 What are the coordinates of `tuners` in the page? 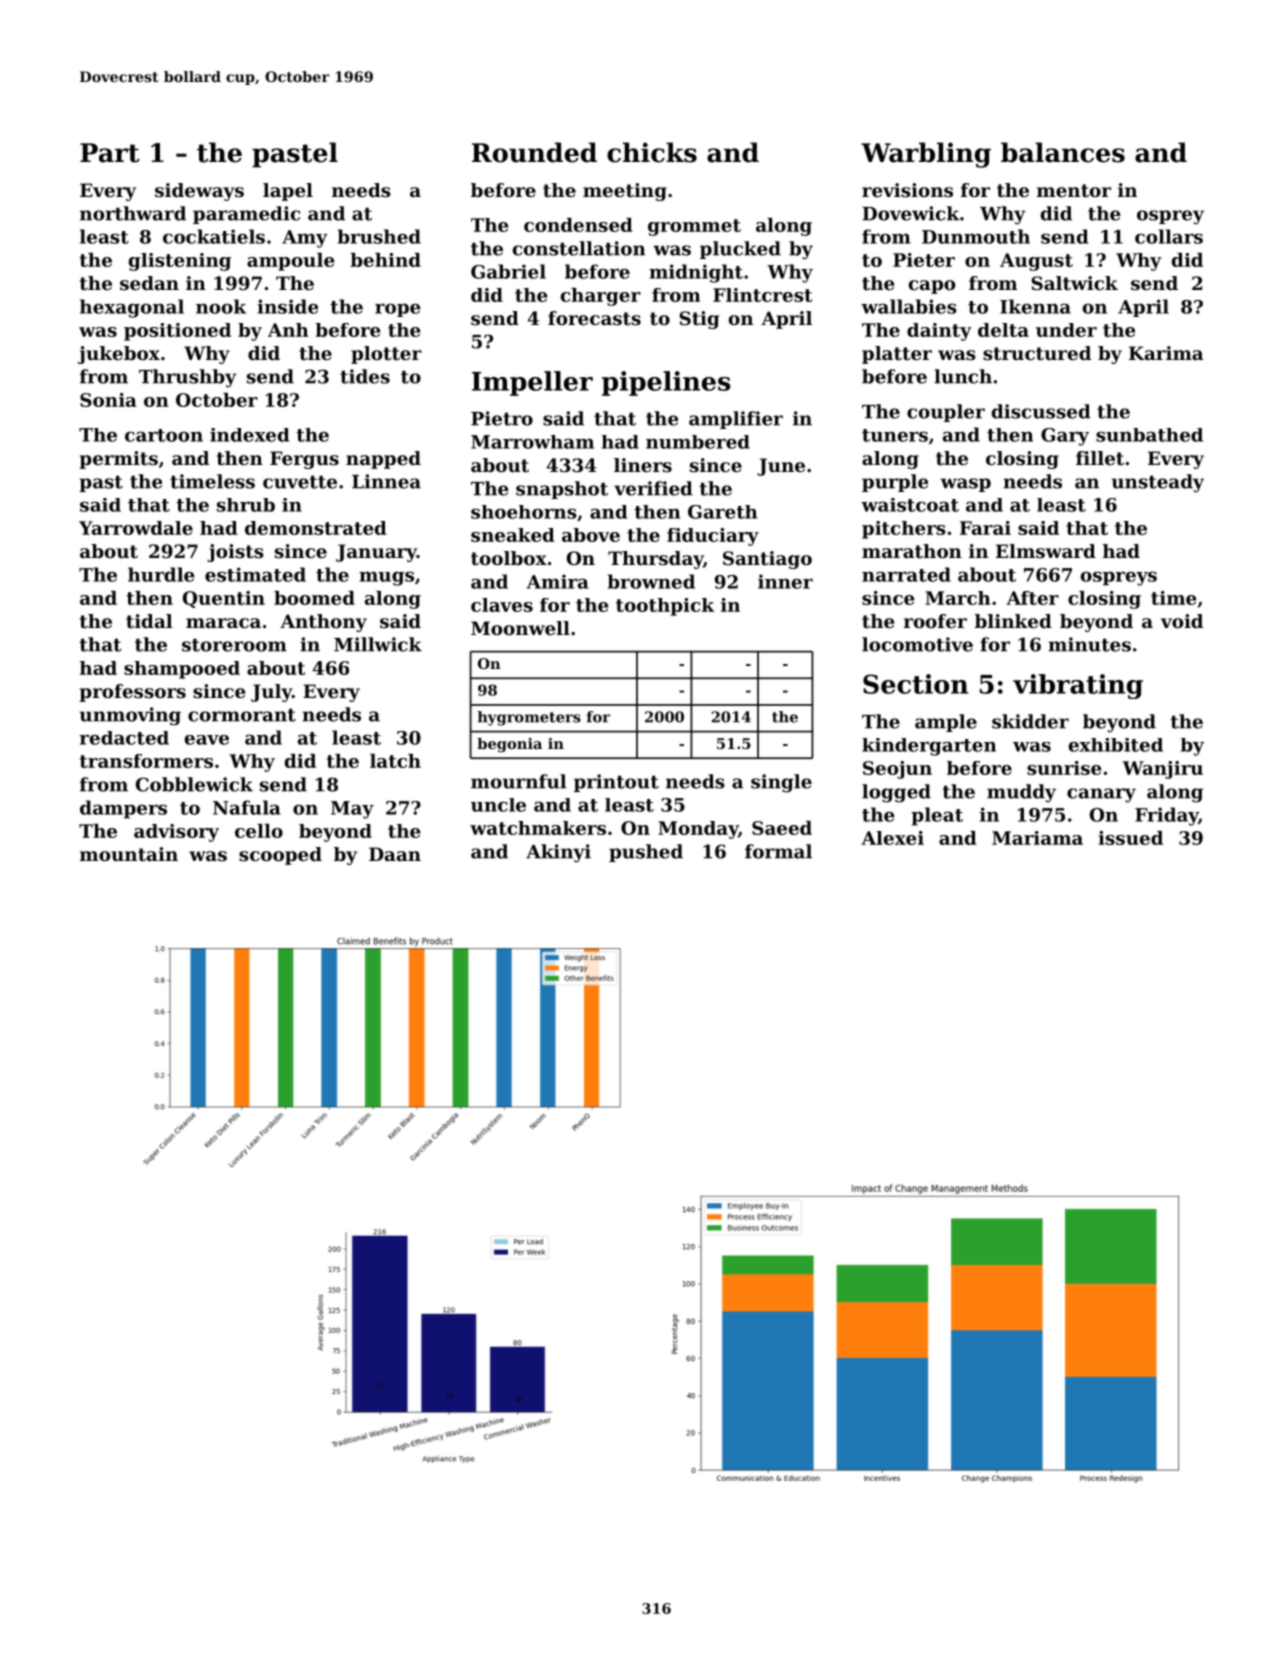 It's located at (895, 435).
